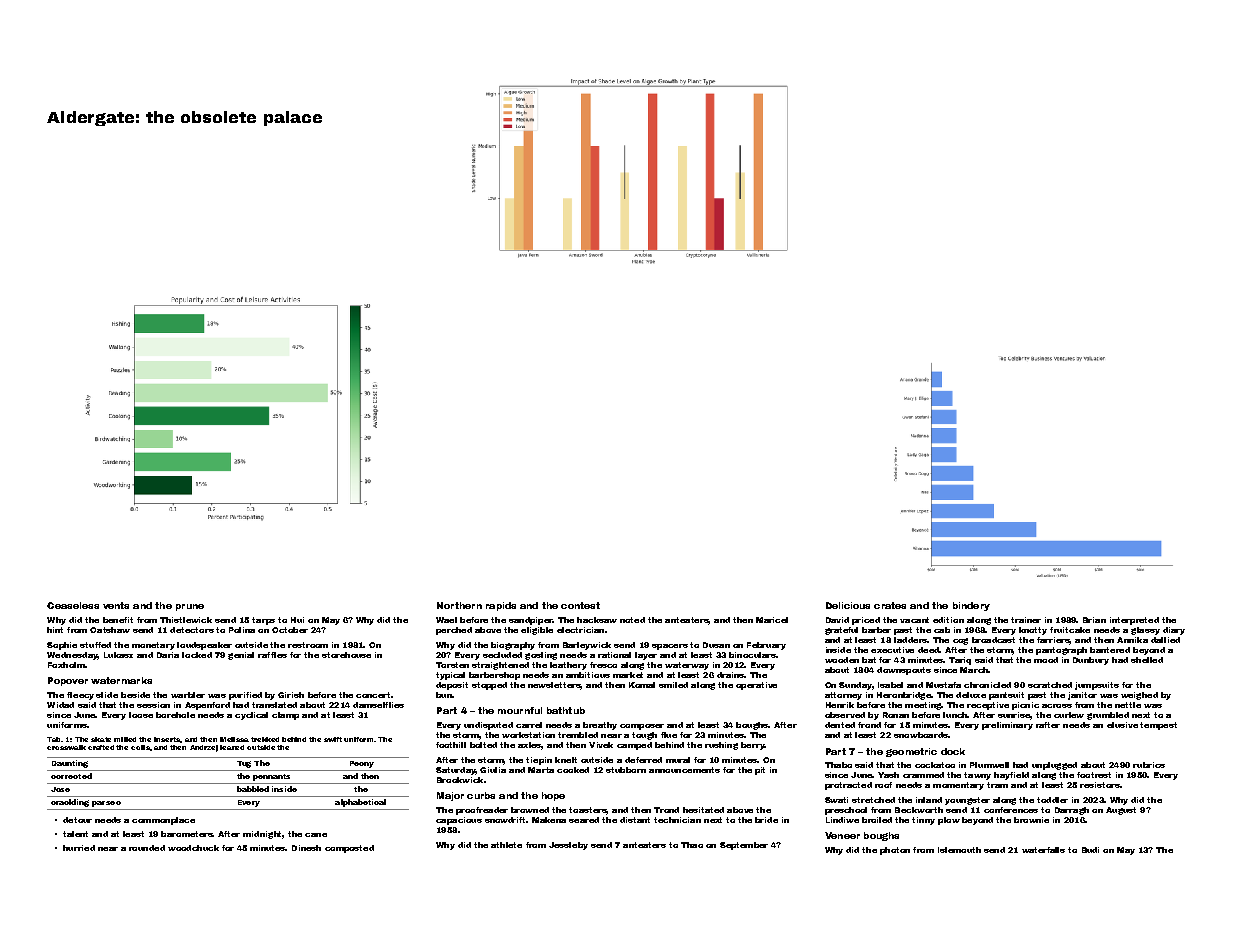  What do you see at coordinates (752, 655) in the page?
I see `binoculars` at bounding box center [752, 655].
